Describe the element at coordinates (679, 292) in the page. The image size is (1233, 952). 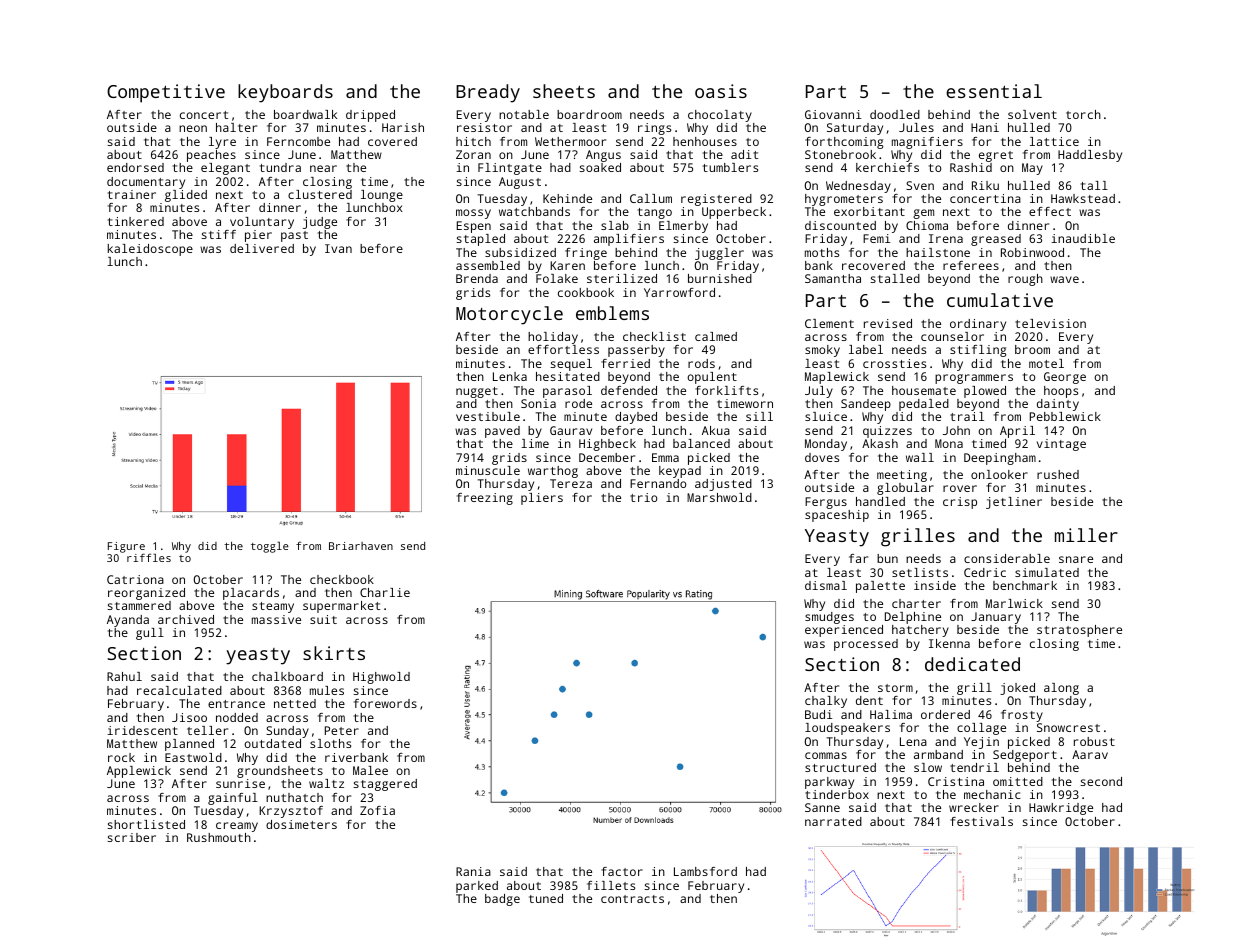
I see `Yarrowford` at that location.
